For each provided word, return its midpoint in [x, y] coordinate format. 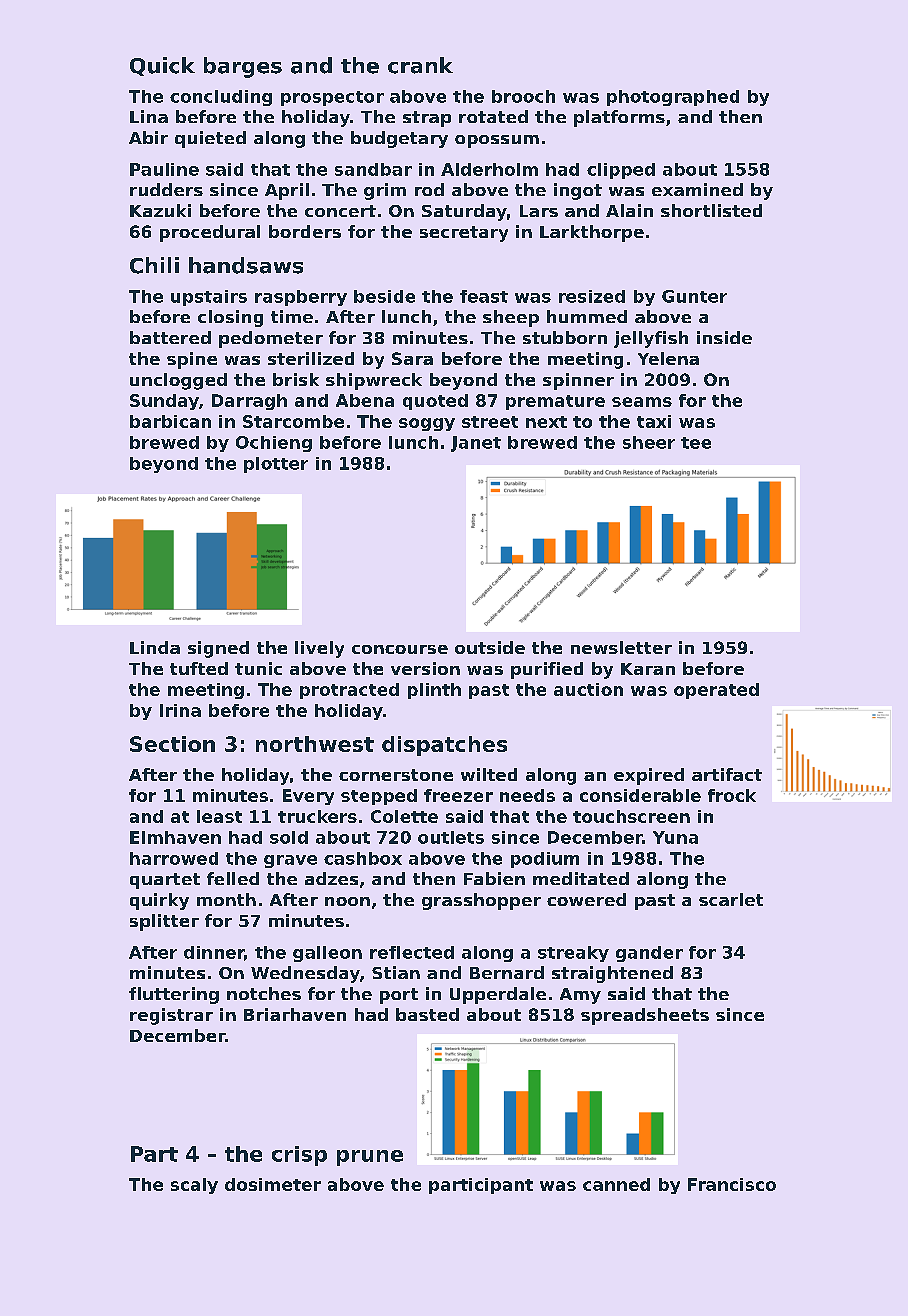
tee [696, 443]
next [546, 422]
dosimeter [273, 1184]
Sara [412, 358]
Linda [155, 647]
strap [427, 119]
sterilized [311, 358]
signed [218, 649]
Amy [580, 996]
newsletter [621, 647]
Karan [648, 669]
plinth [434, 691]
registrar [171, 1016]
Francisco [732, 1184]
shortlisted [711, 210]
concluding [221, 98]
